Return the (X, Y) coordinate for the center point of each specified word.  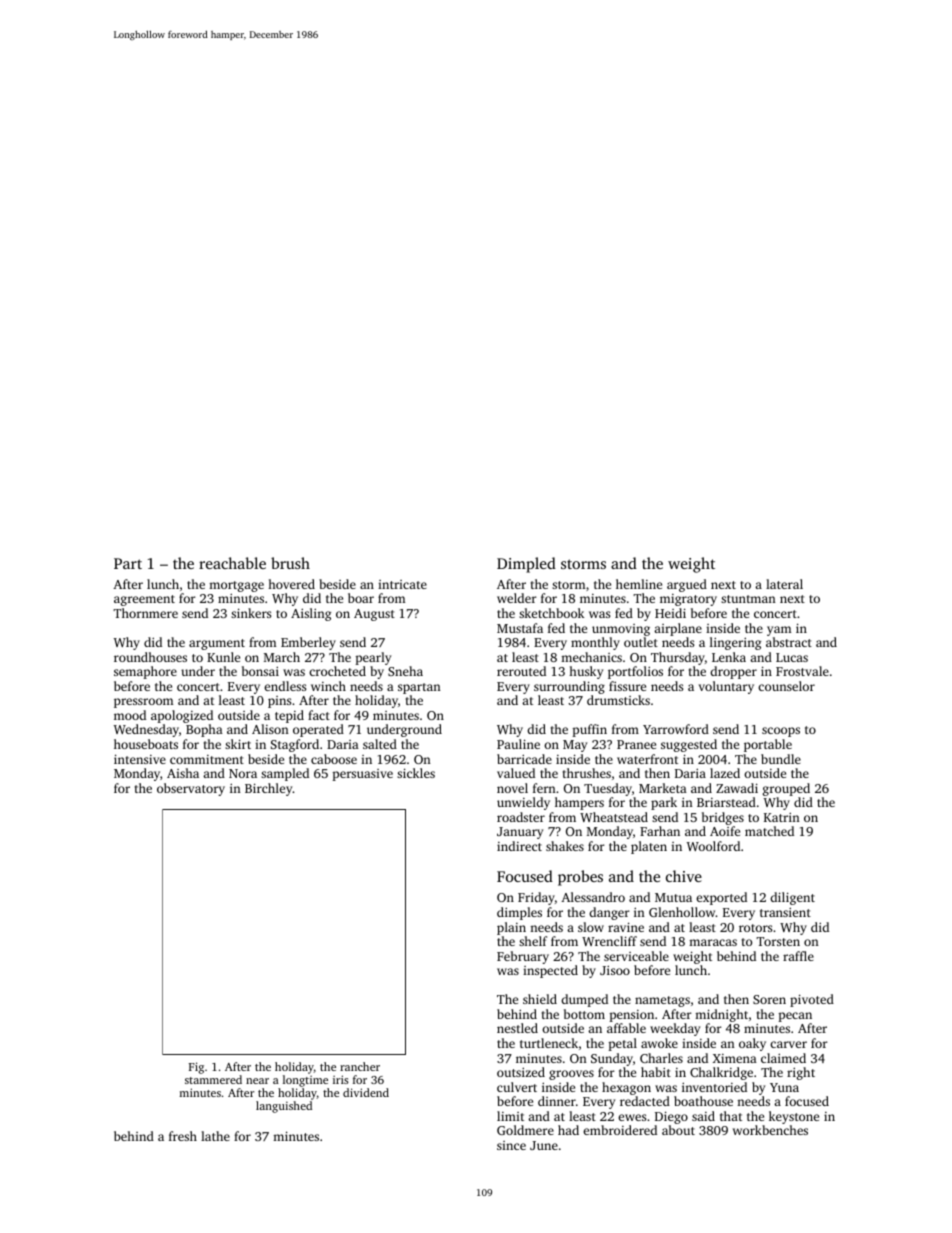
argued (687, 585)
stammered (213, 1079)
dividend (366, 1092)
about (678, 1130)
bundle (781, 759)
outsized (521, 1072)
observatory (191, 789)
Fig (196, 1068)
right (801, 1073)
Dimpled (526, 565)
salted (380, 744)
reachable (232, 563)
